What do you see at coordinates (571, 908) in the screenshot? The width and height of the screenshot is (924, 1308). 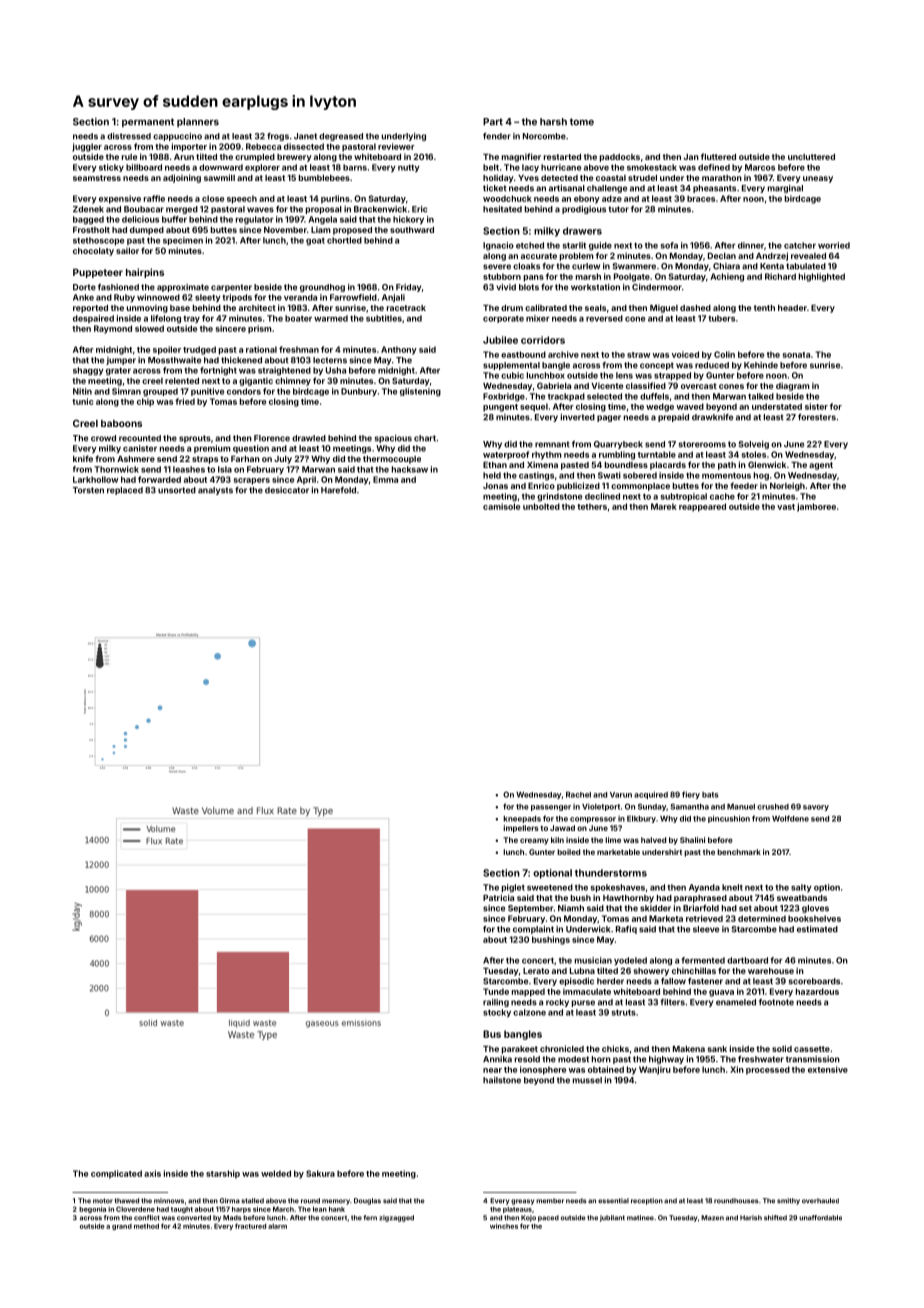 I see `Niamh` at bounding box center [571, 908].
